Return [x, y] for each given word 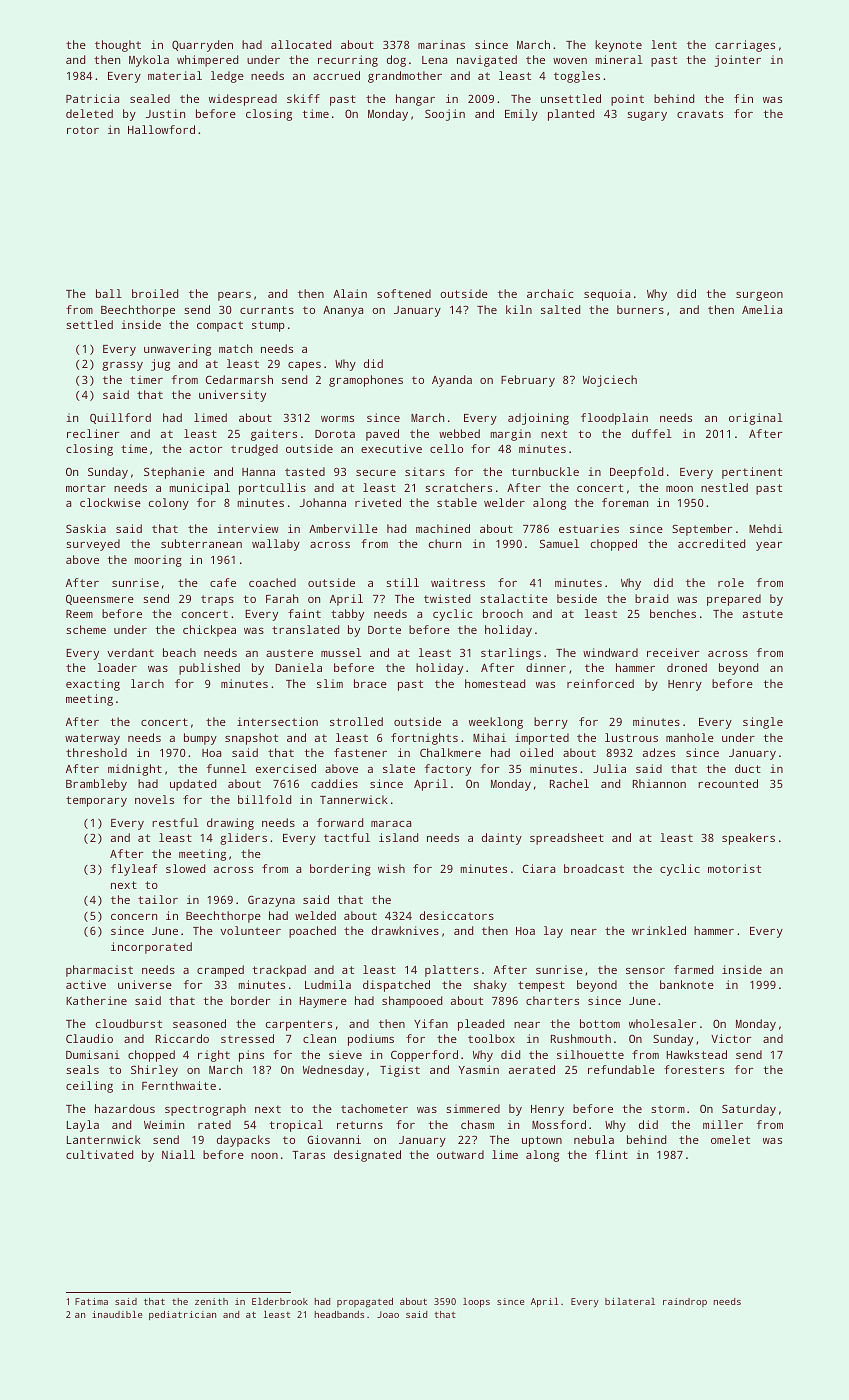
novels [154, 799]
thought [118, 46]
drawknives [405, 930]
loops [476, 1302]
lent [664, 44]
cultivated [99, 1154]
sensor [645, 971]
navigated [487, 61]
